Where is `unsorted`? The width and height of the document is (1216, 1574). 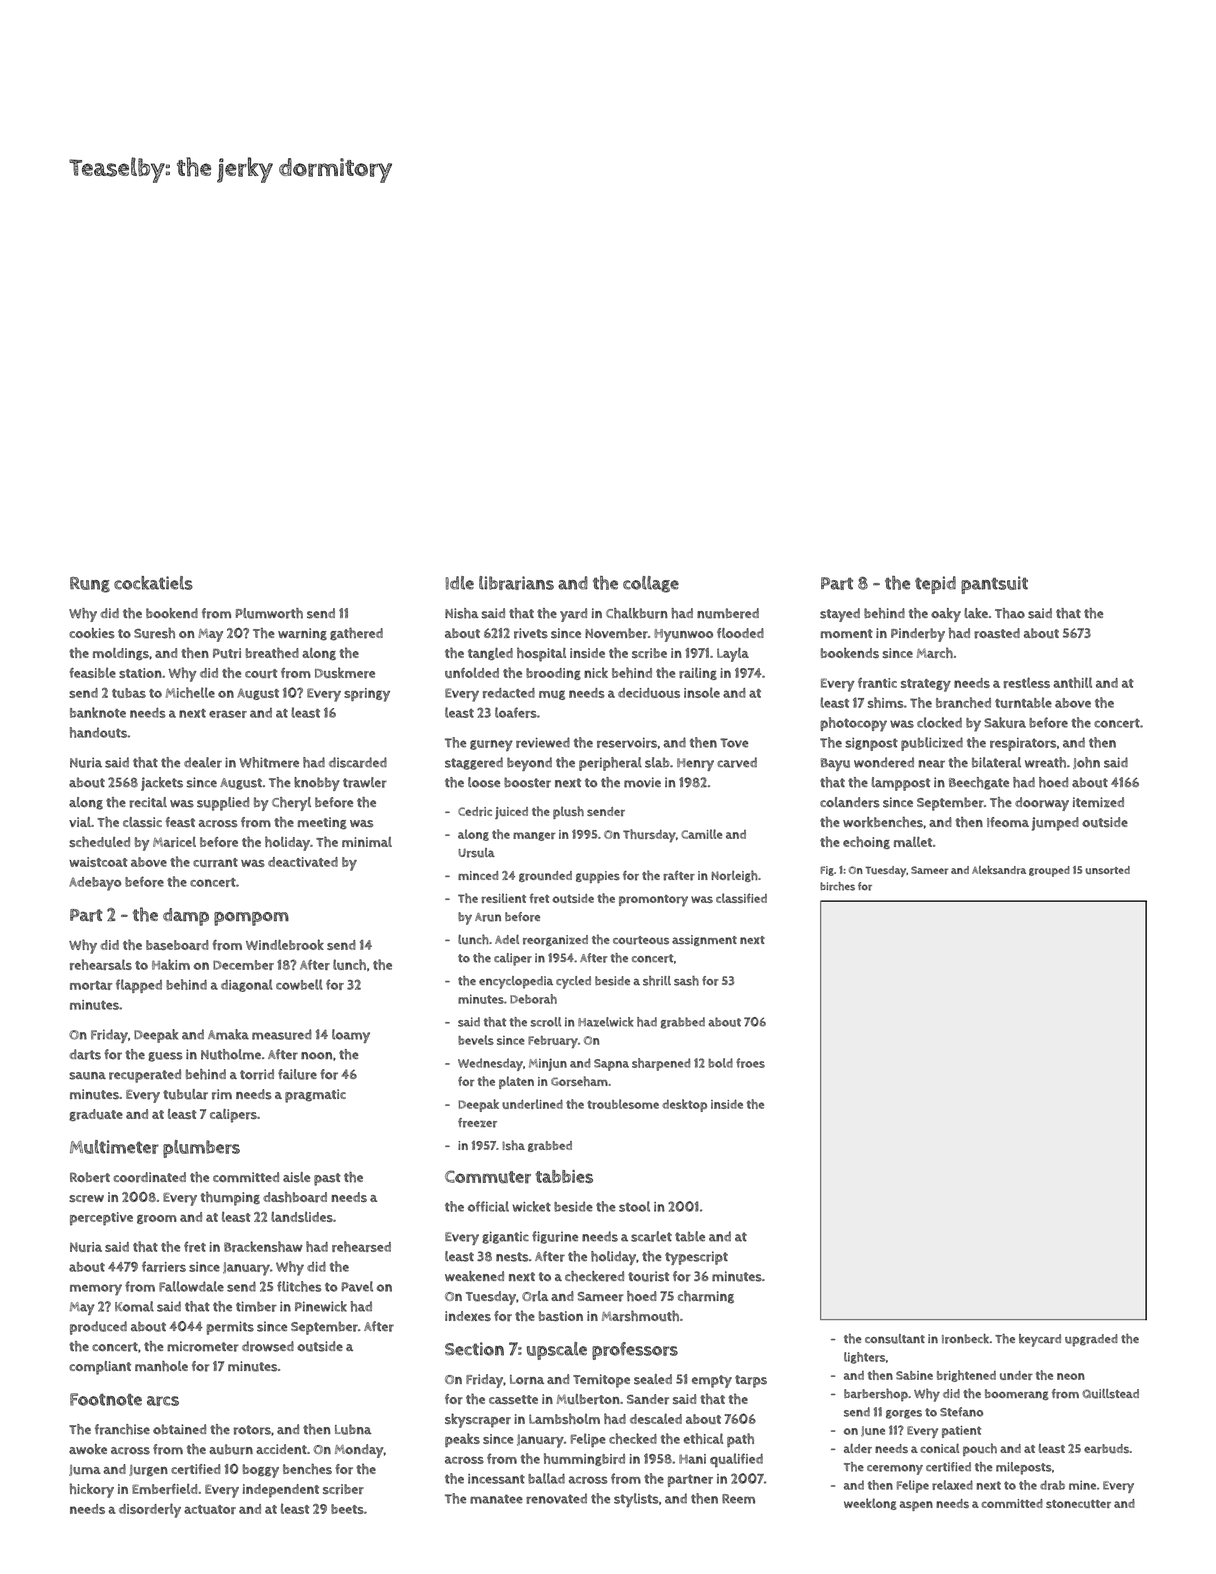
unsorted is located at coordinates (1107, 870).
